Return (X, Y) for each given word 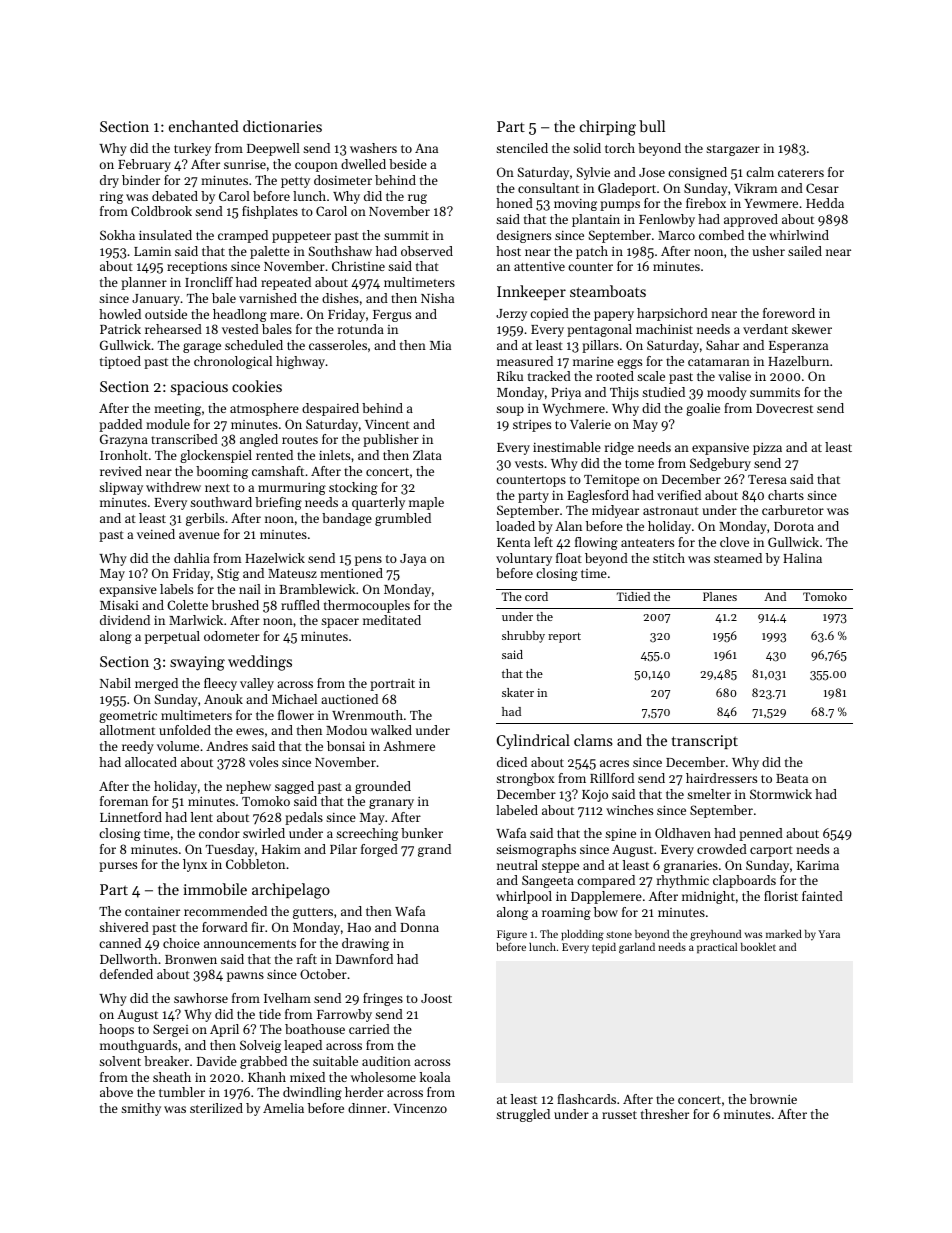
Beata (792, 778)
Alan (568, 526)
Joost (436, 998)
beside (408, 164)
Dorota (794, 526)
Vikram (755, 188)
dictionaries (282, 126)
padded (120, 425)
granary (391, 804)
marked (784, 934)
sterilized (216, 1108)
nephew (248, 787)
